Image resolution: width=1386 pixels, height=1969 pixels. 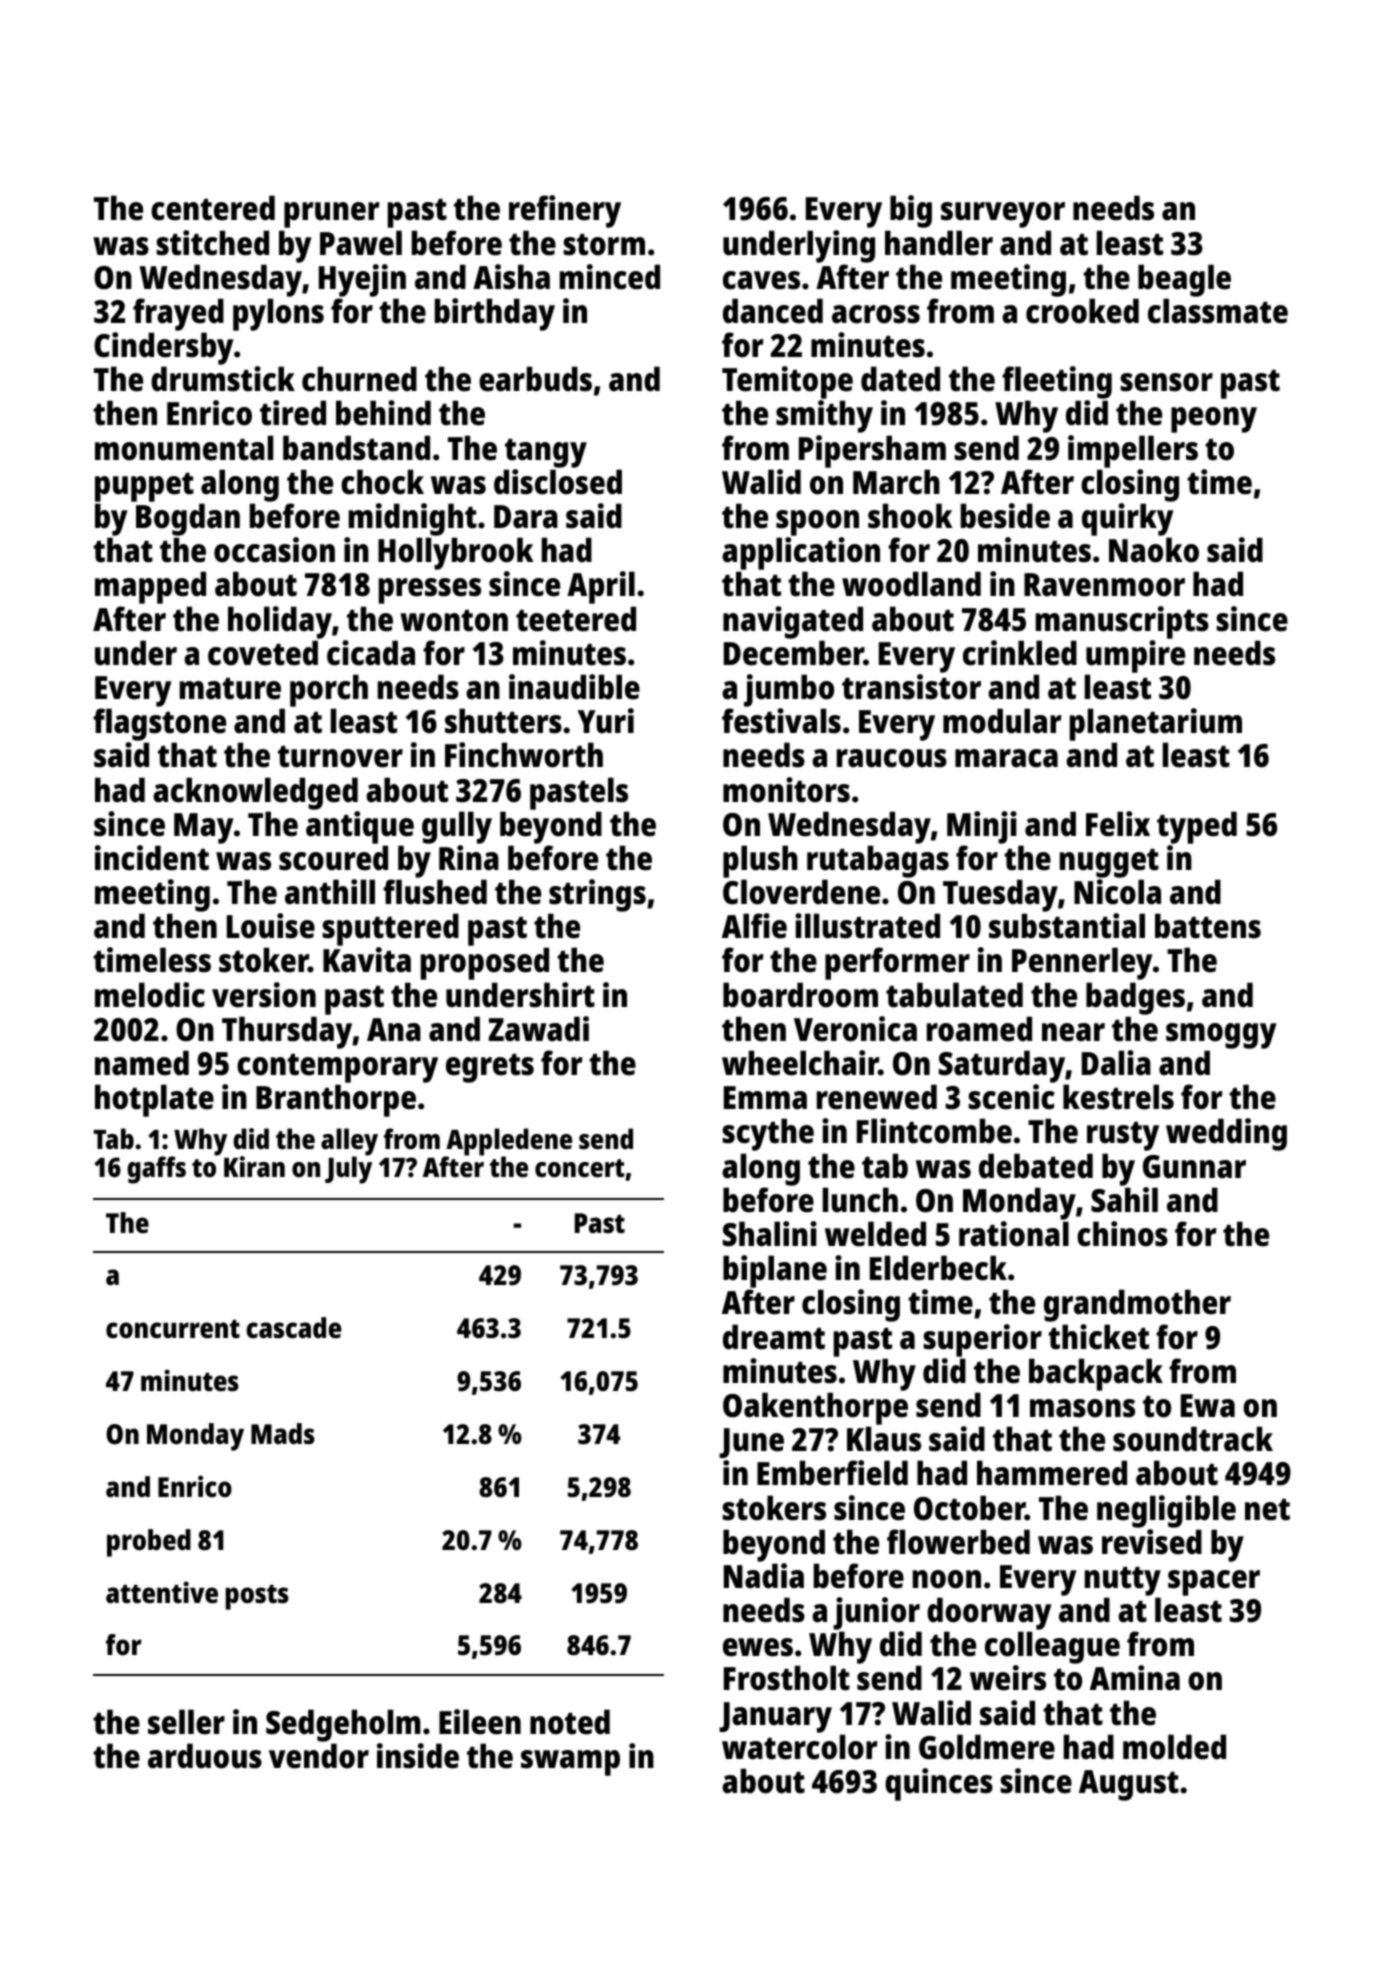 What do you see at coordinates (156, 1170) in the screenshot?
I see `gaffs` at bounding box center [156, 1170].
